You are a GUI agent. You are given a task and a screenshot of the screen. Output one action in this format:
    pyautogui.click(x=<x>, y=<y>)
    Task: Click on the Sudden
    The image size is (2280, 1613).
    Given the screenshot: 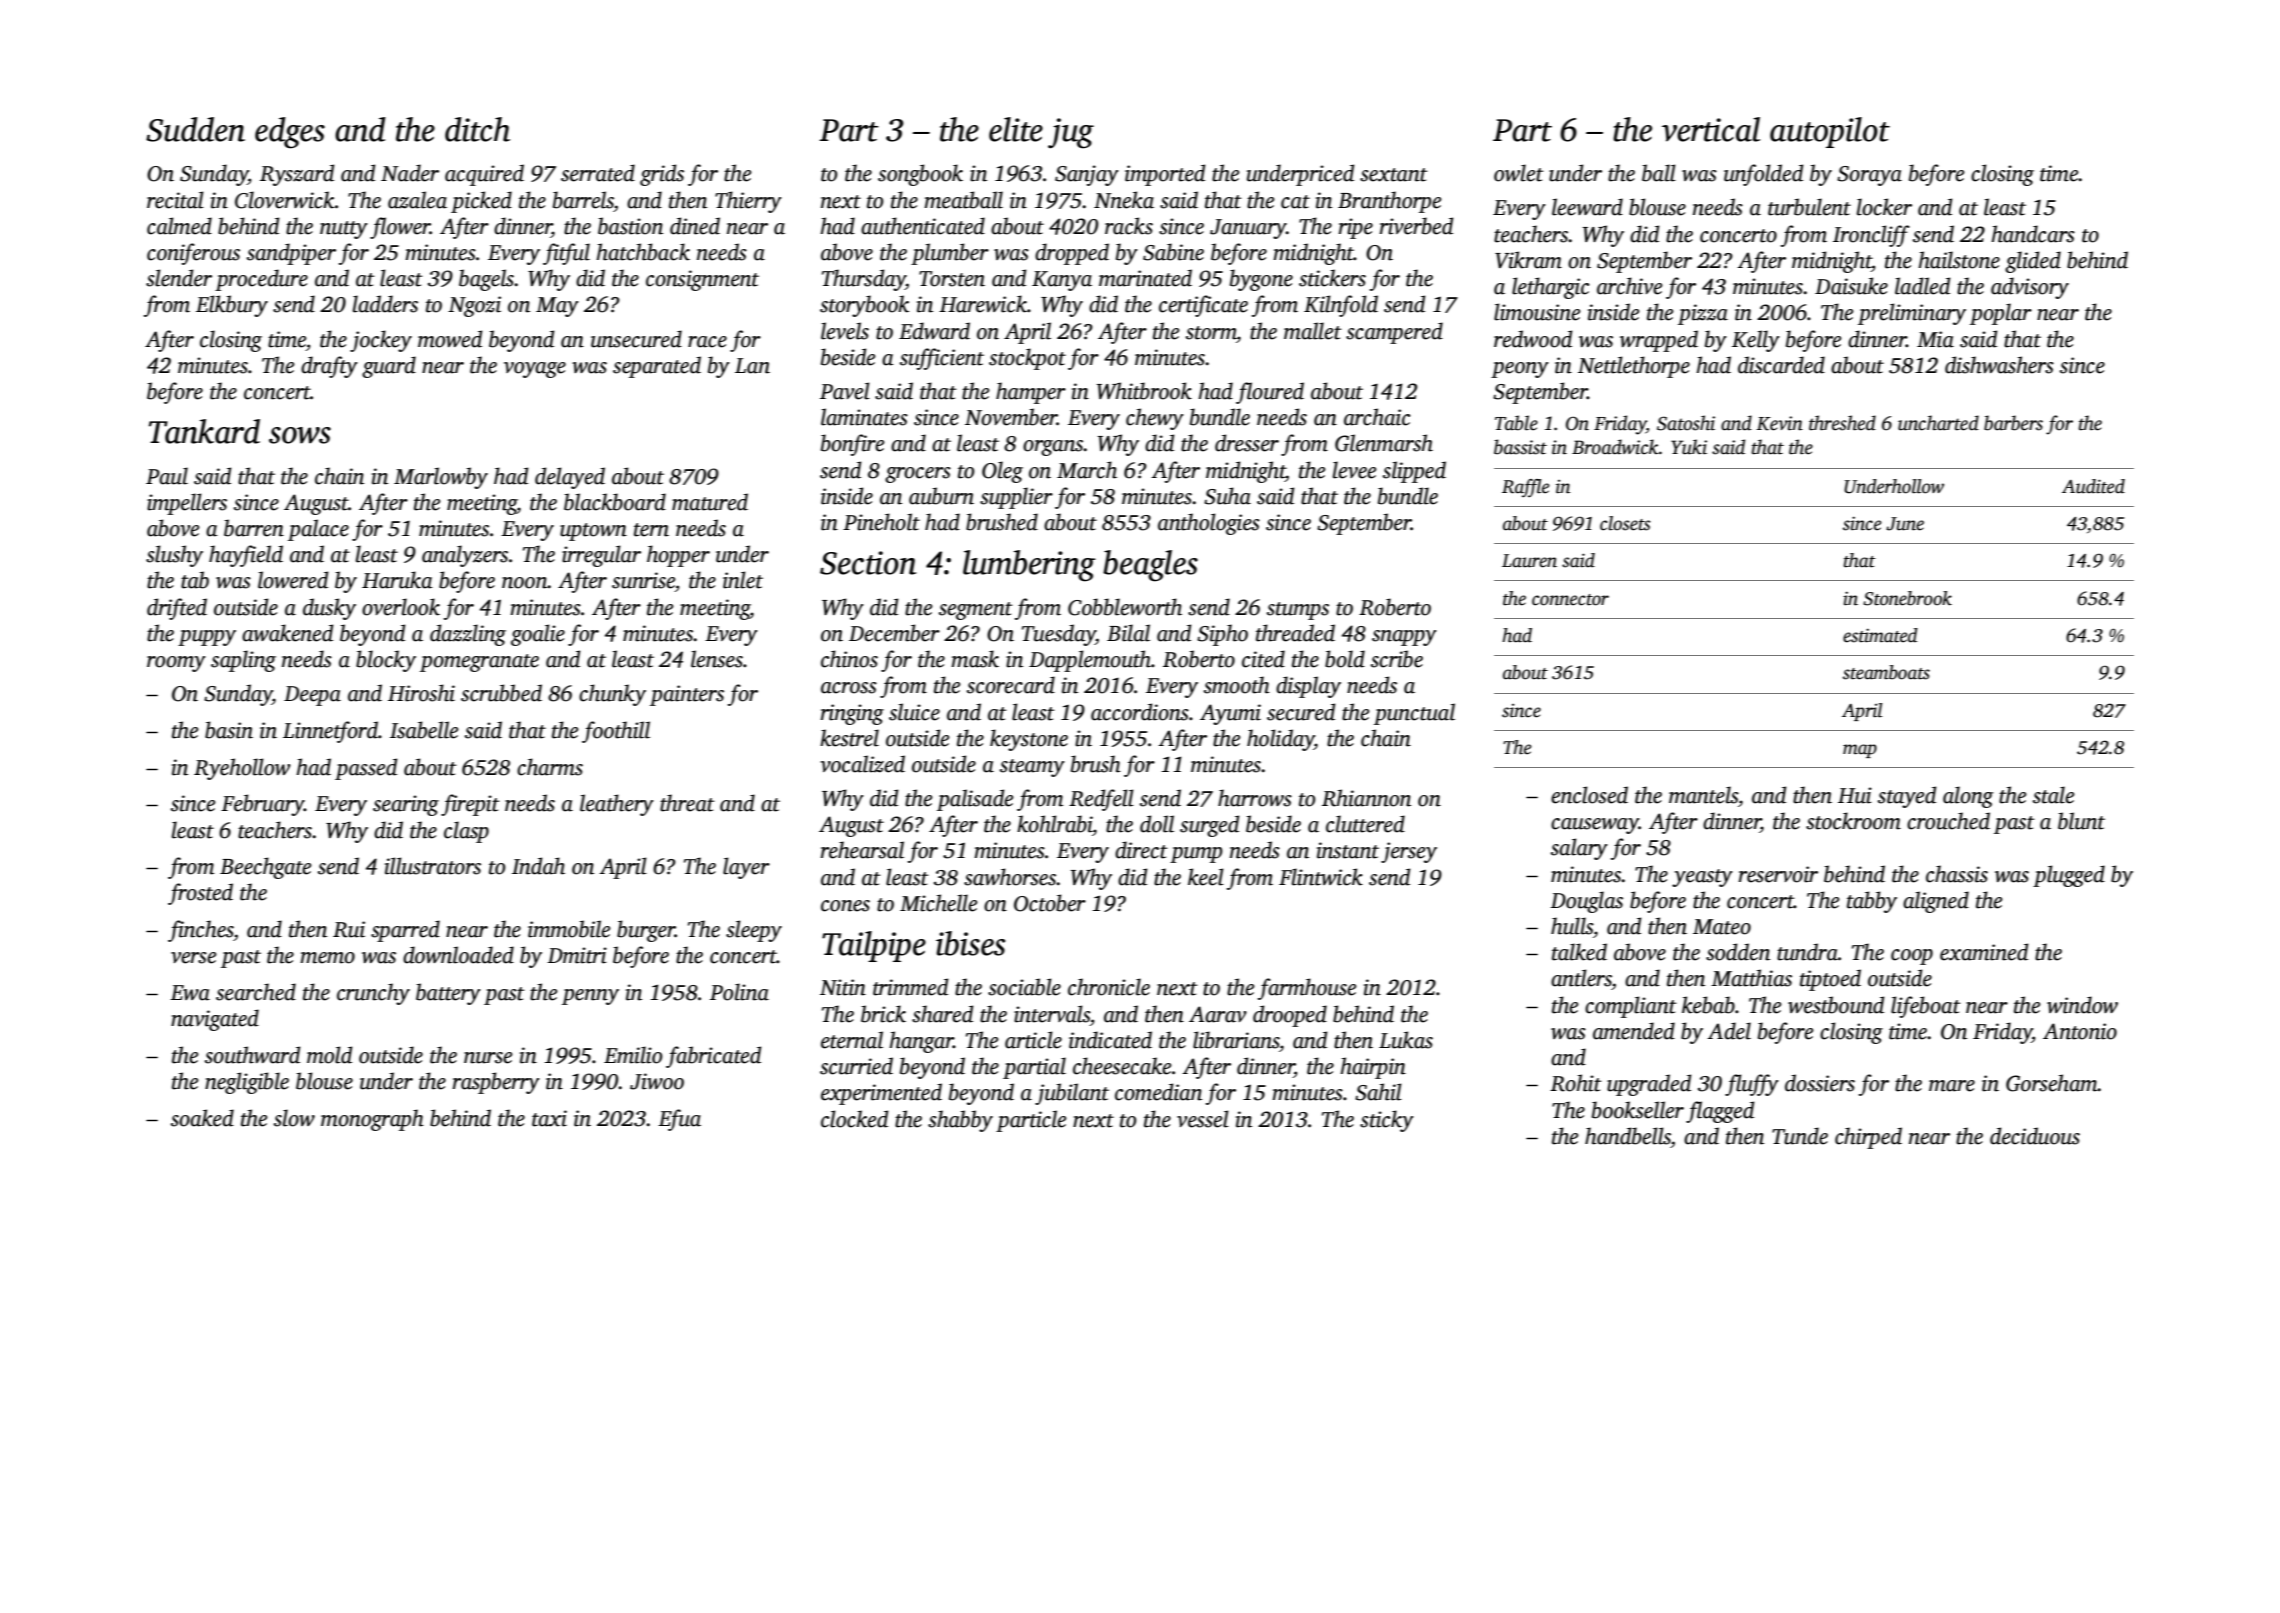 What is the action you would take?
    pyautogui.click(x=195, y=129)
